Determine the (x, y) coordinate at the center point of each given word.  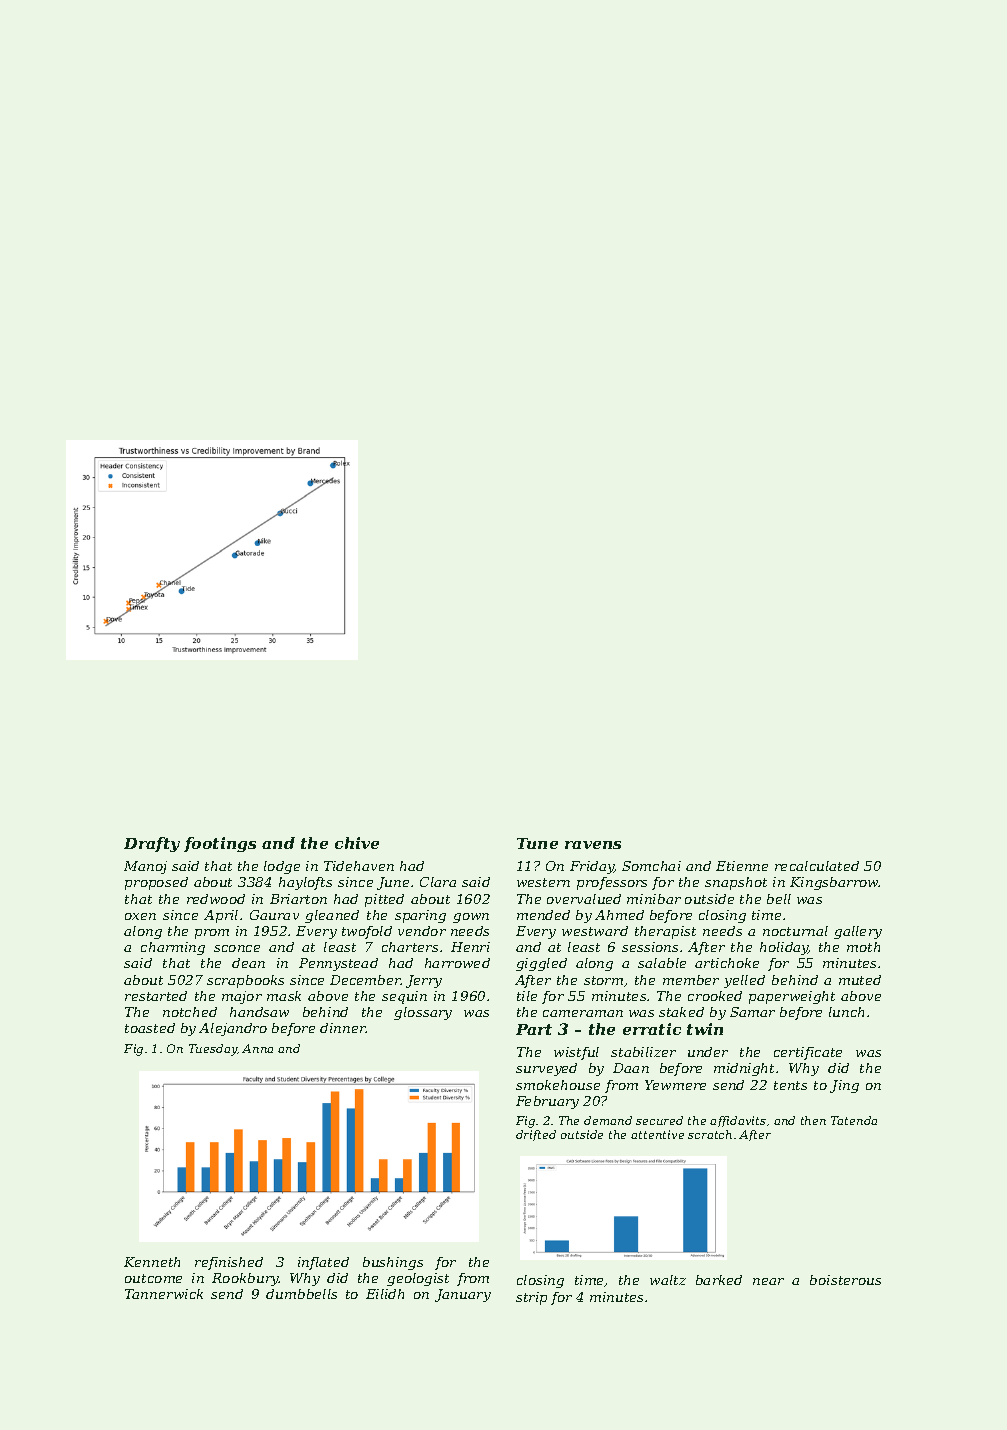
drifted (536, 1135)
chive (357, 843)
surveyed (546, 1069)
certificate (808, 1053)
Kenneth (152, 1262)
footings (220, 844)
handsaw (259, 1012)
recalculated (817, 866)
